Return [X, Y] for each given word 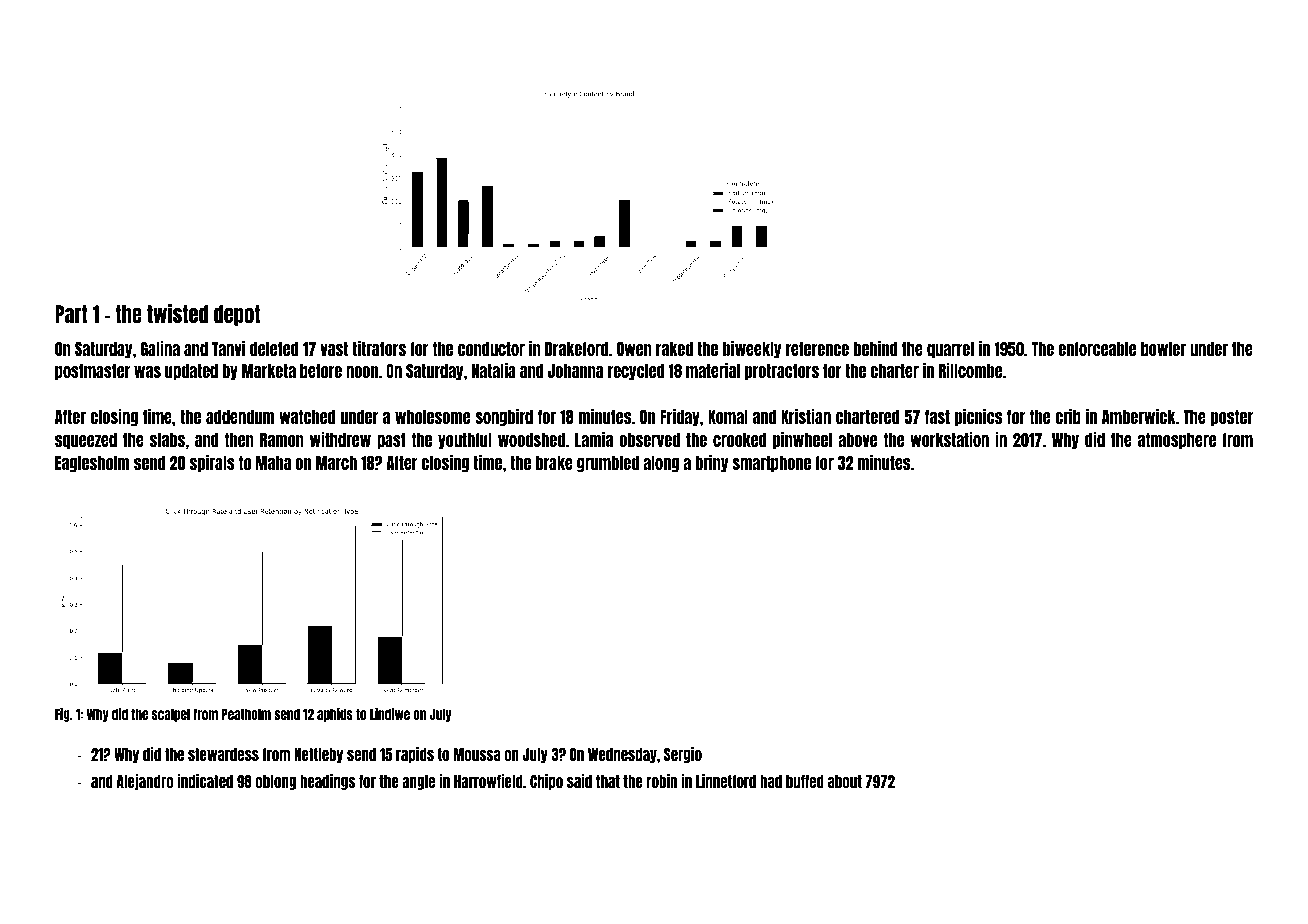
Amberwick [1139, 416]
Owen [634, 349]
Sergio [683, 755]
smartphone [771, 464]
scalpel [171, 715]
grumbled [608, 464]
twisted [177, 313]
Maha [273, 463]
